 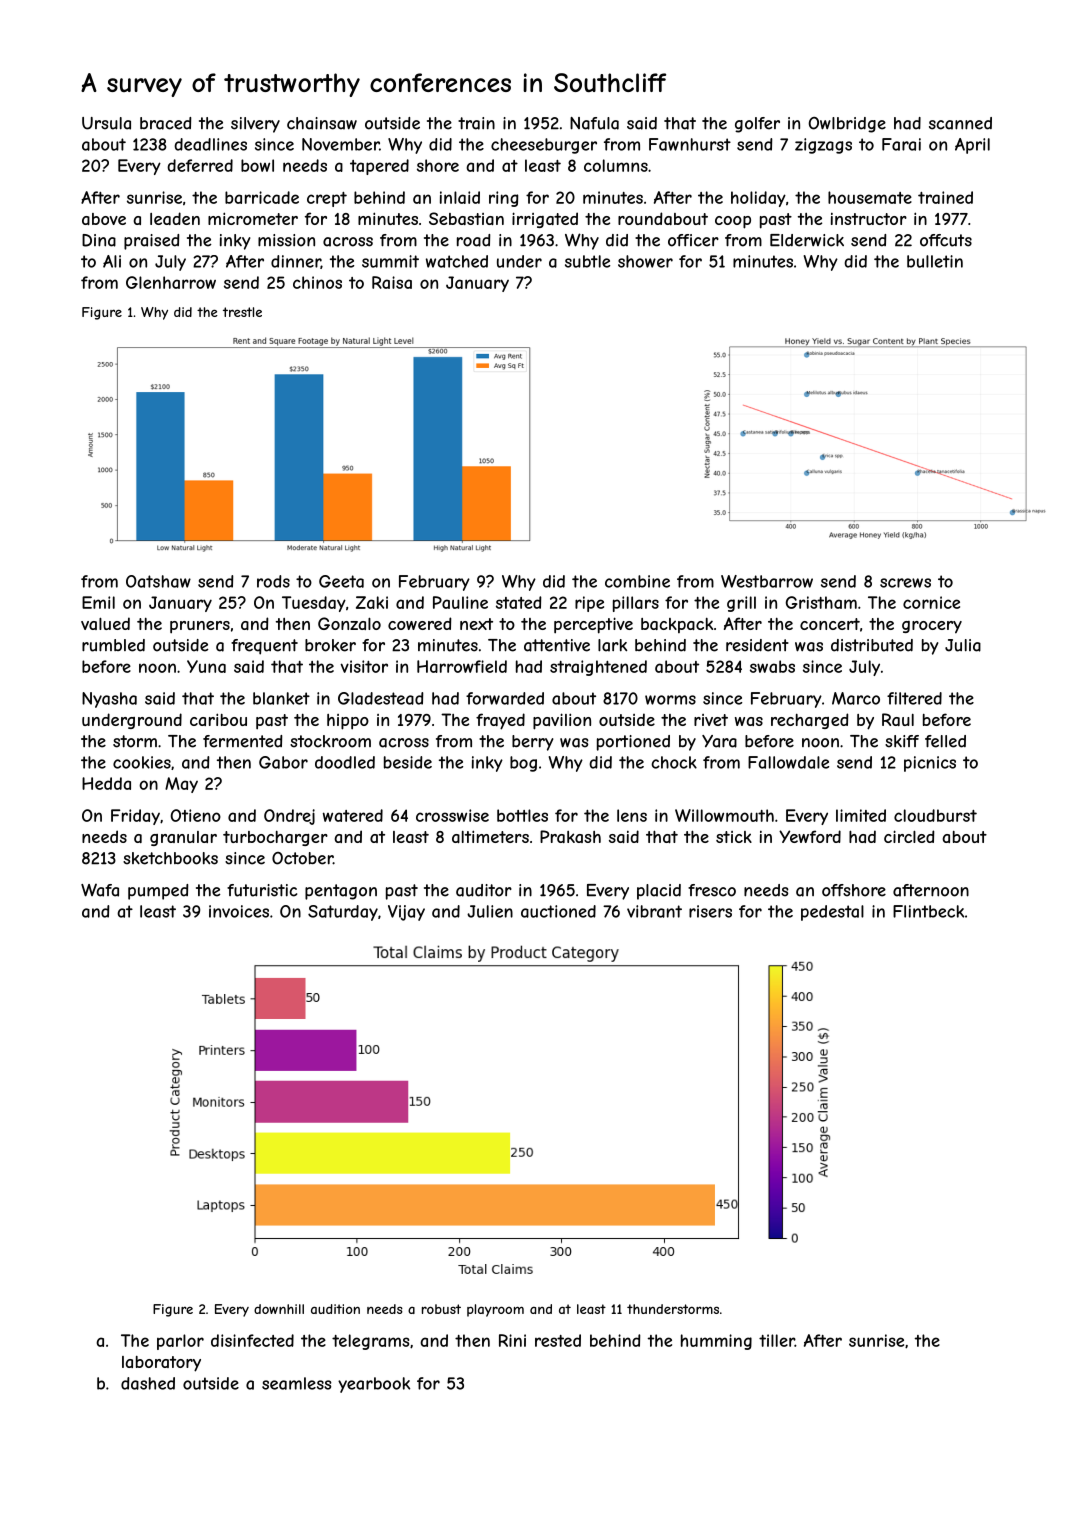 I want to click on Westbarrow, so click(x=767, y=581).
